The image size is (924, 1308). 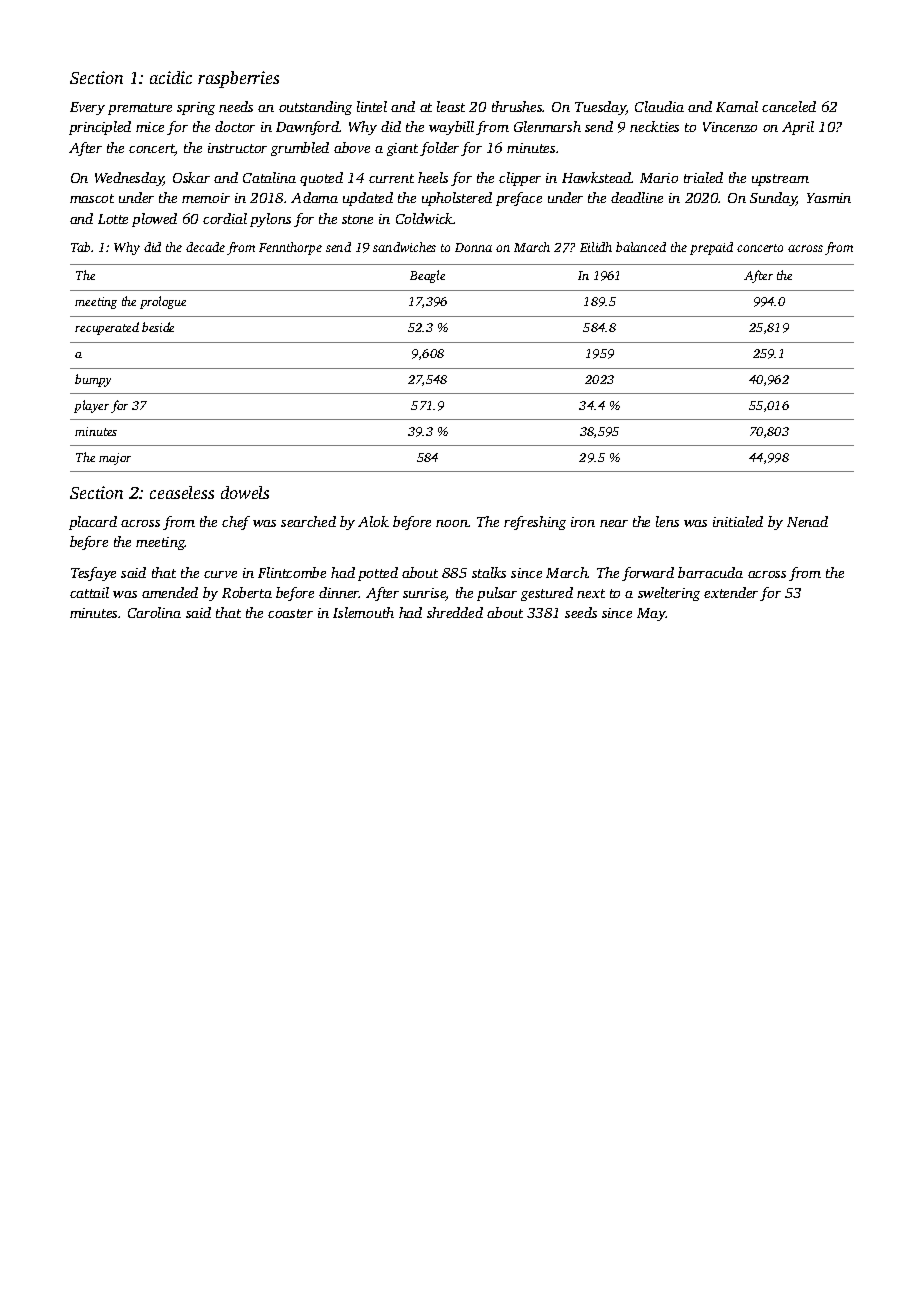 I want to click on thrushes, so click(x=517, y=106).
